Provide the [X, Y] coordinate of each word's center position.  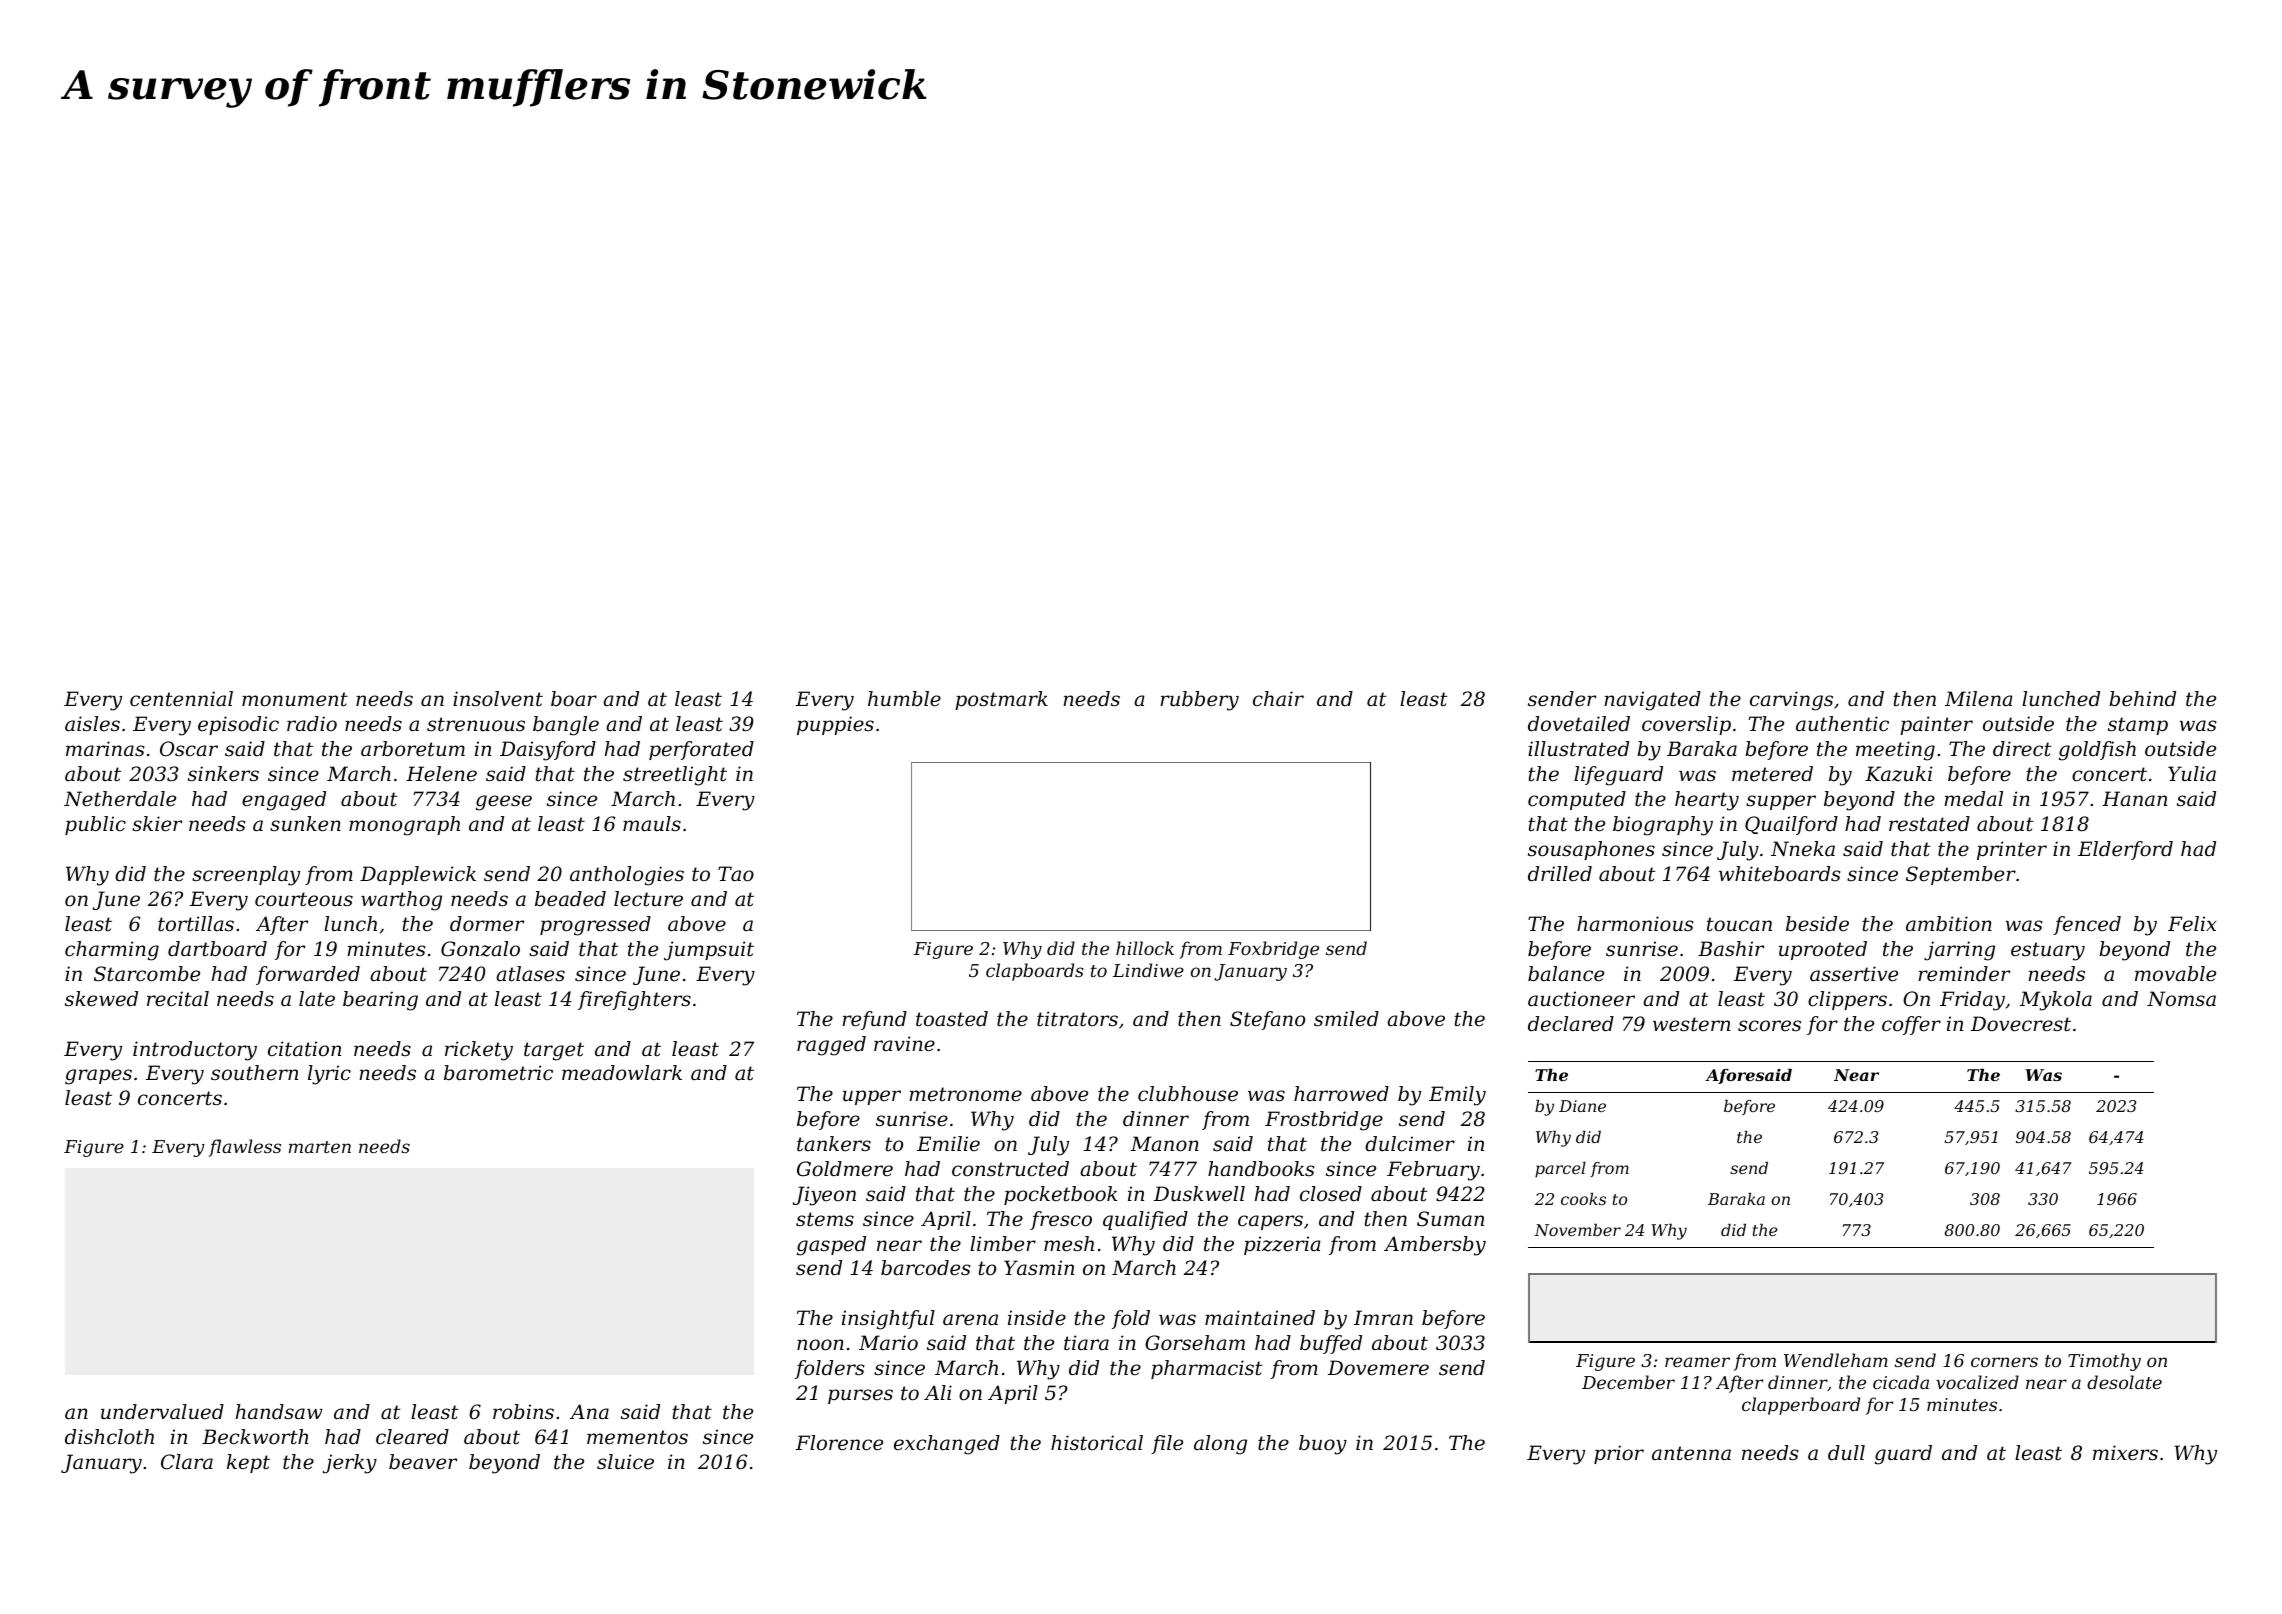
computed [1577, 800]
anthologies [627, 876]
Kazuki [1898, 774]
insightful [888, 1320]
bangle [566, 726]
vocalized [1977, 1382]
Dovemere [1378, 1368]
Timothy [2104, 1362]
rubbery [1199, 701]
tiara [1086, 1343]
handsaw [279, 1412]
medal [1973, 799]
